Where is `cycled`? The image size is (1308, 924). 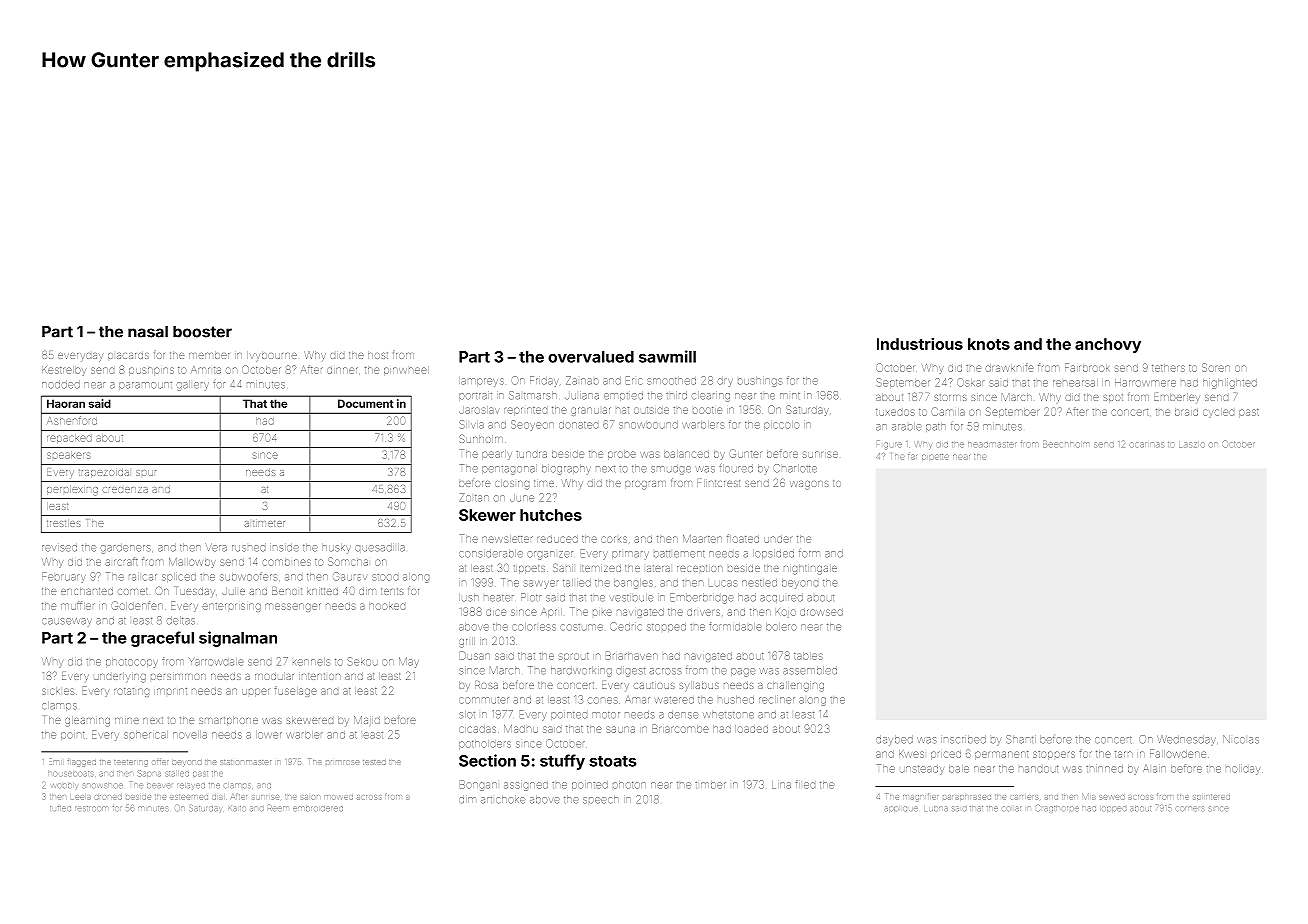
cycled is located at coordinates (1218, 413).
